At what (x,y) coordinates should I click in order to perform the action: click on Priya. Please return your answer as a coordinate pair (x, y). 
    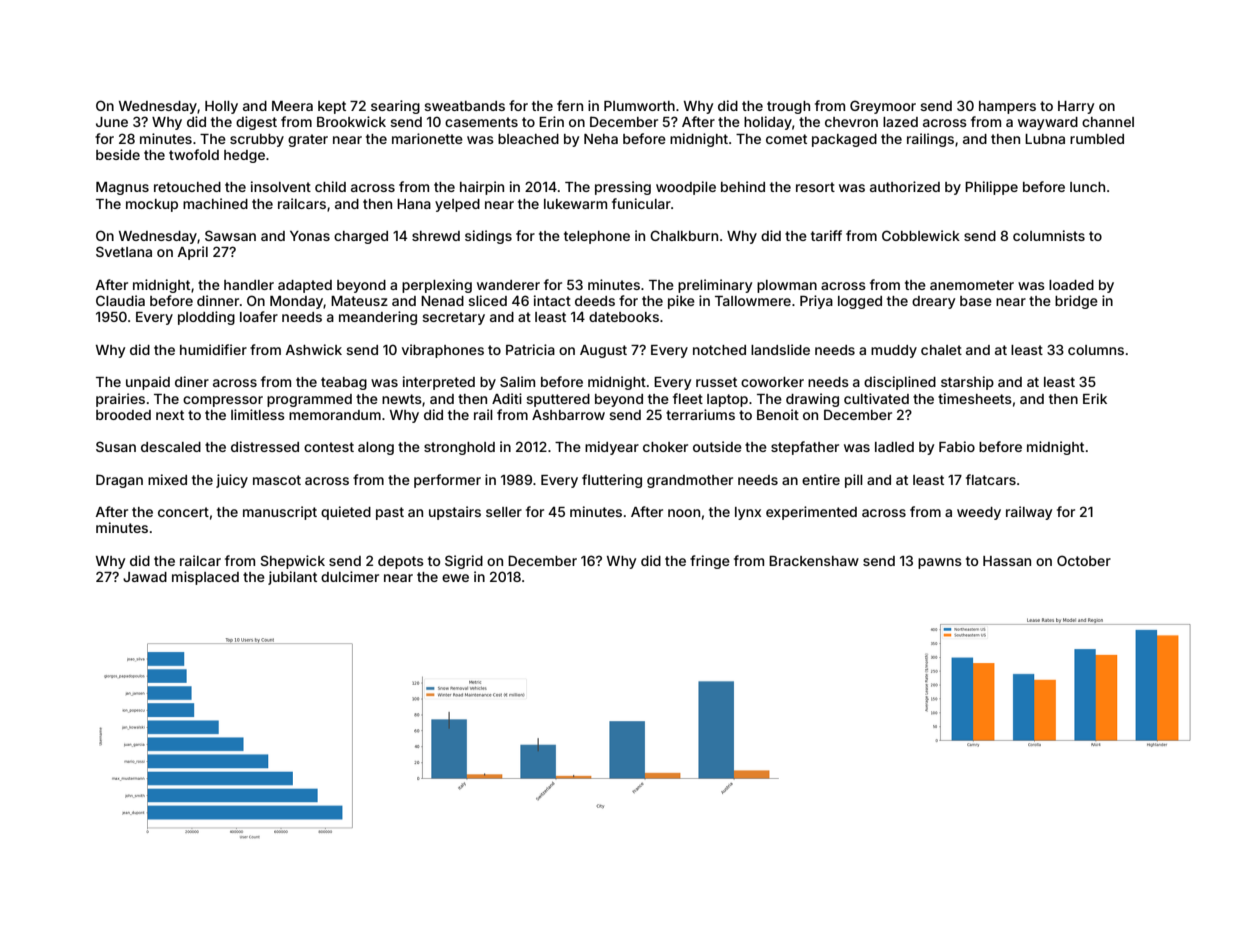
    Looking at the image, I should click on (816, 302).
